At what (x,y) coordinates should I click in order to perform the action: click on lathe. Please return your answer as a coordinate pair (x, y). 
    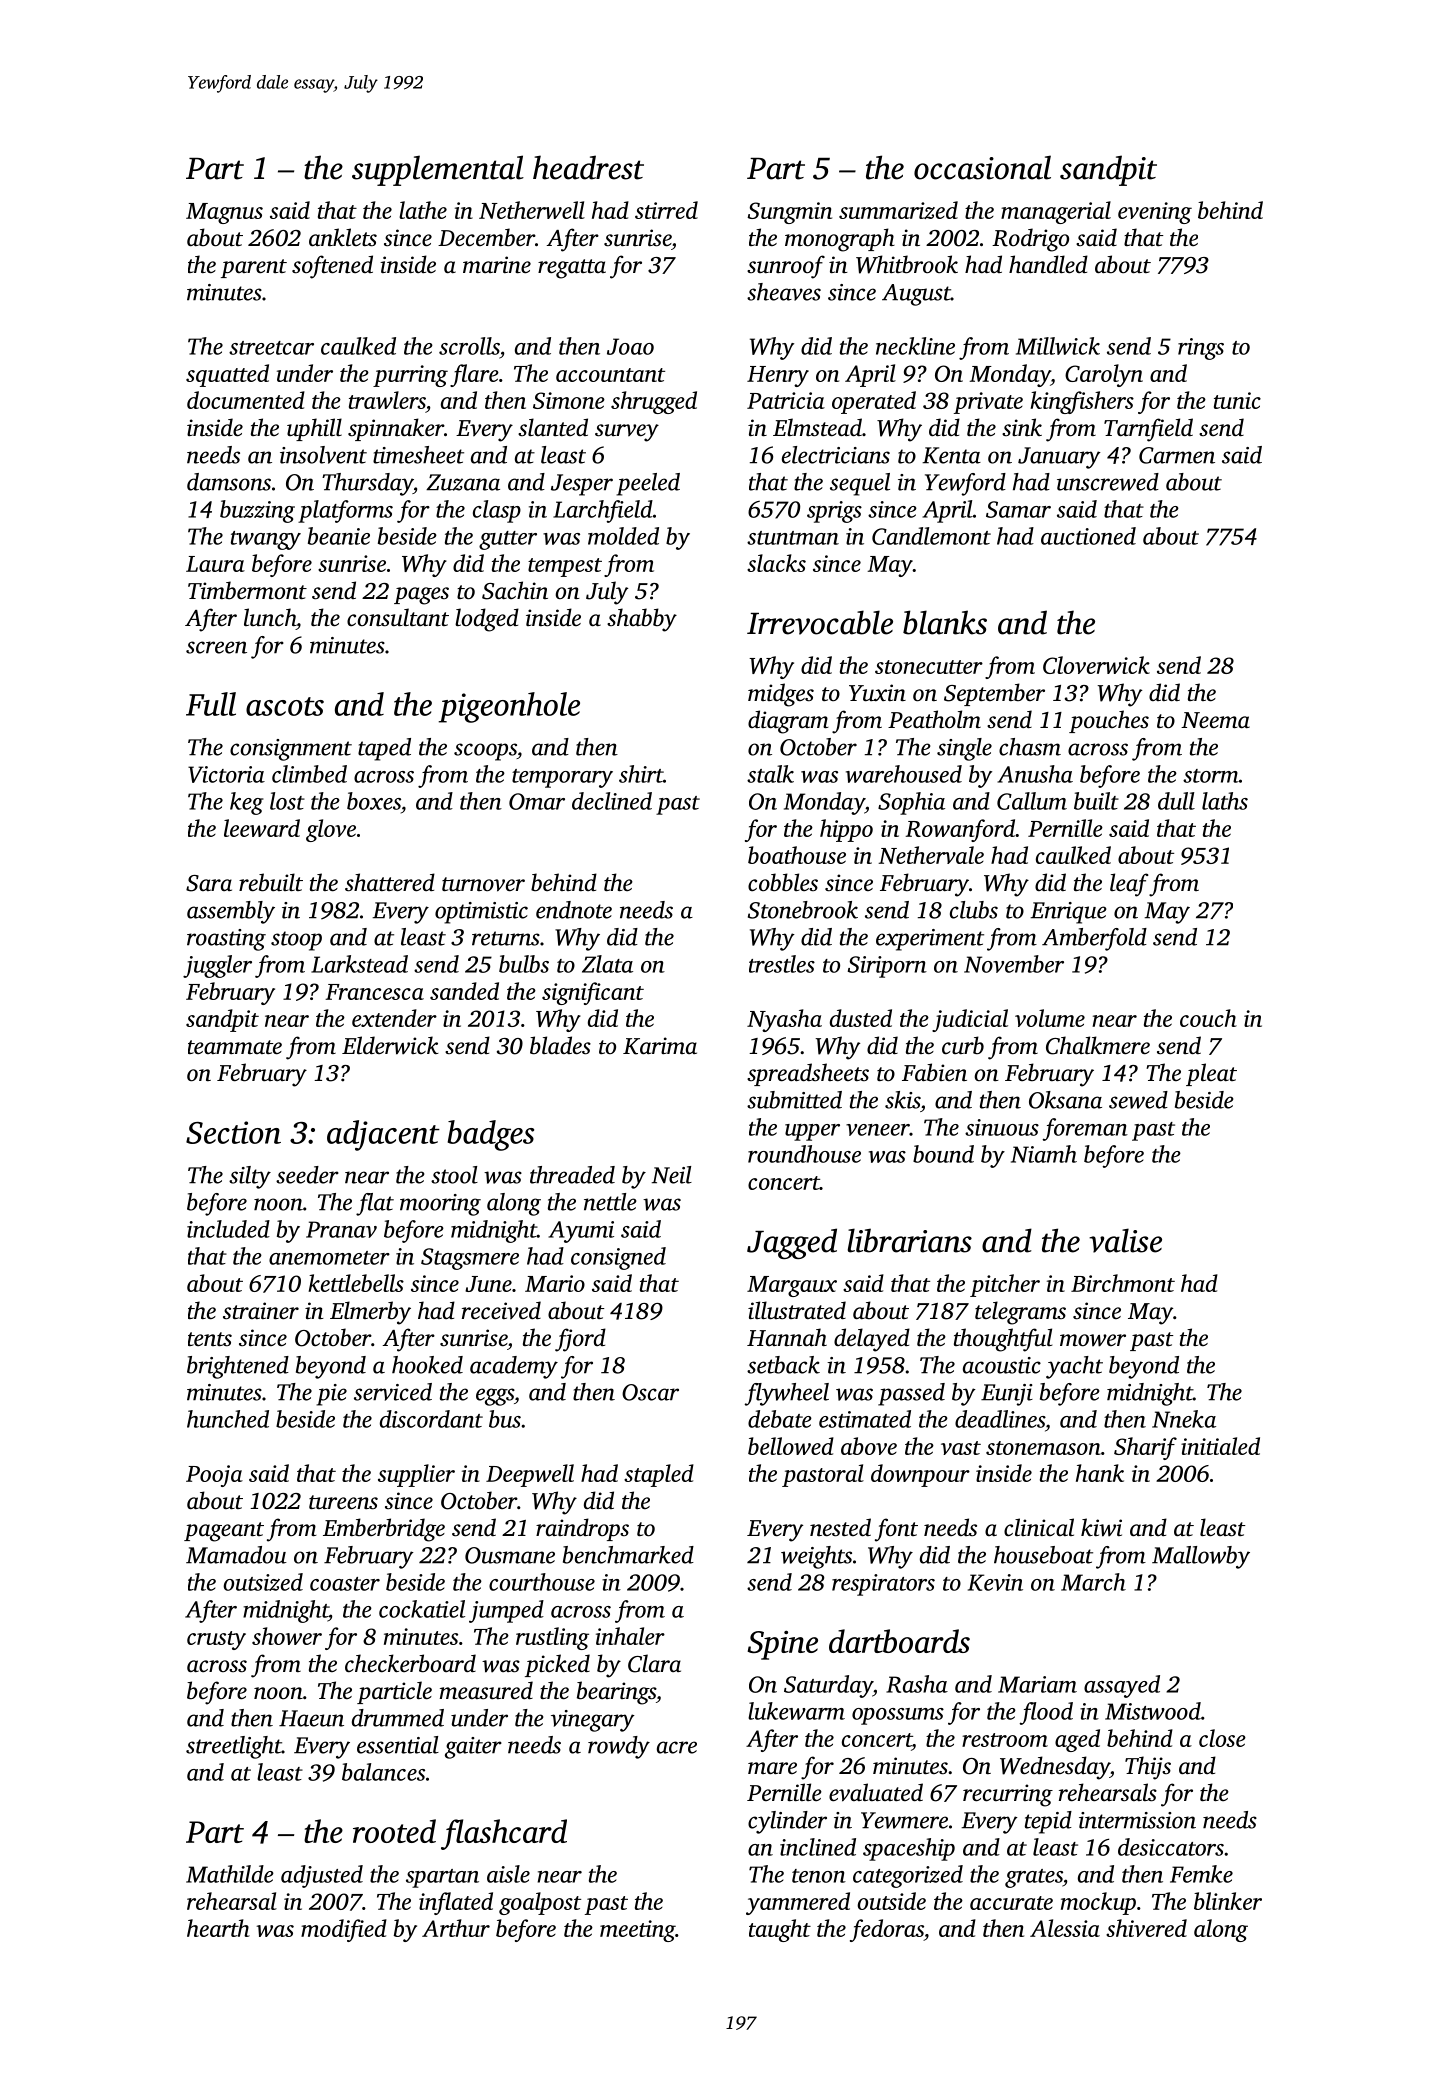
    Looking at the image, I should click on (423, 210).
